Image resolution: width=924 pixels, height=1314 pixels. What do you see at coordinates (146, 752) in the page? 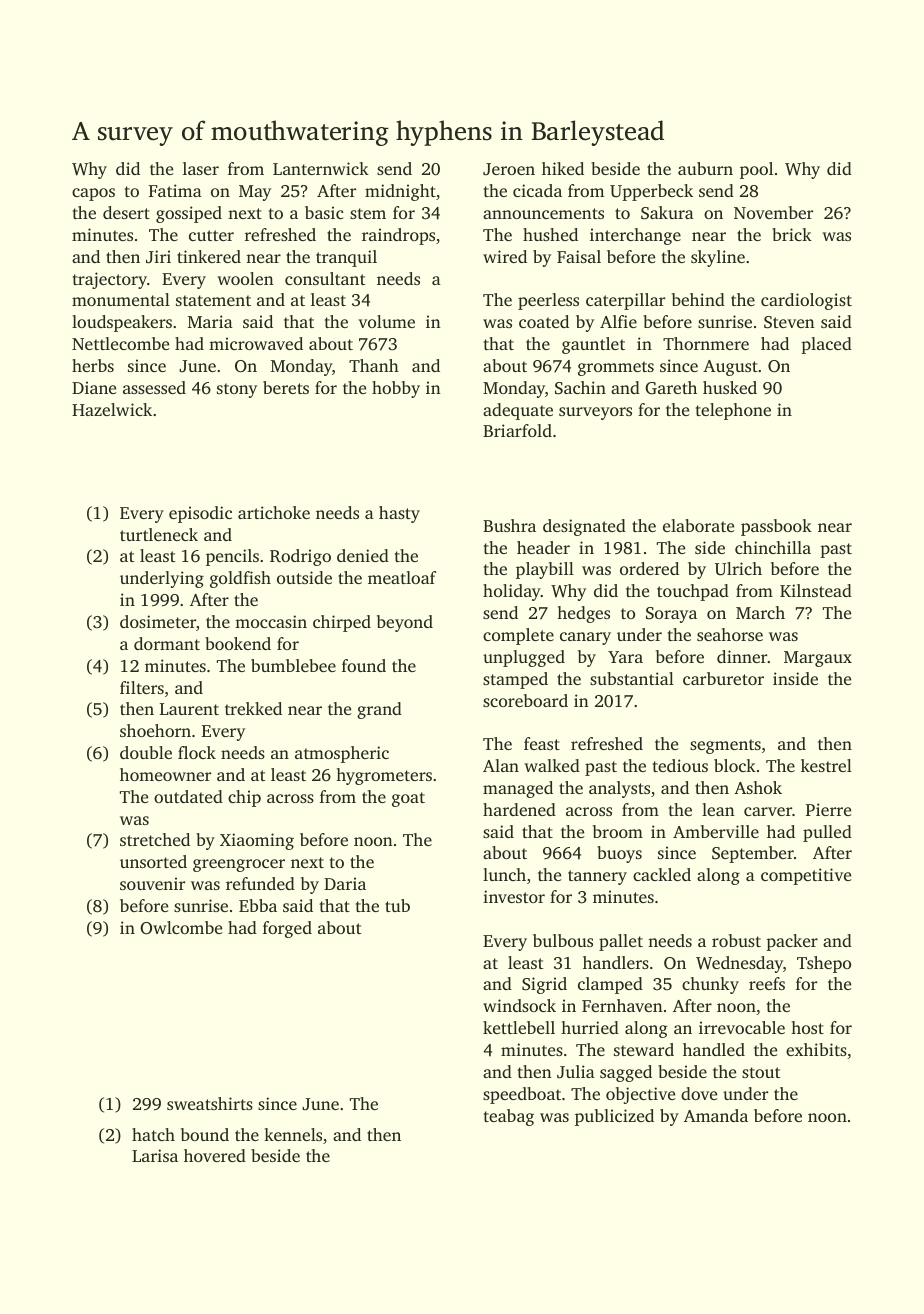
I see `double` at bounding box center [146, 752].
